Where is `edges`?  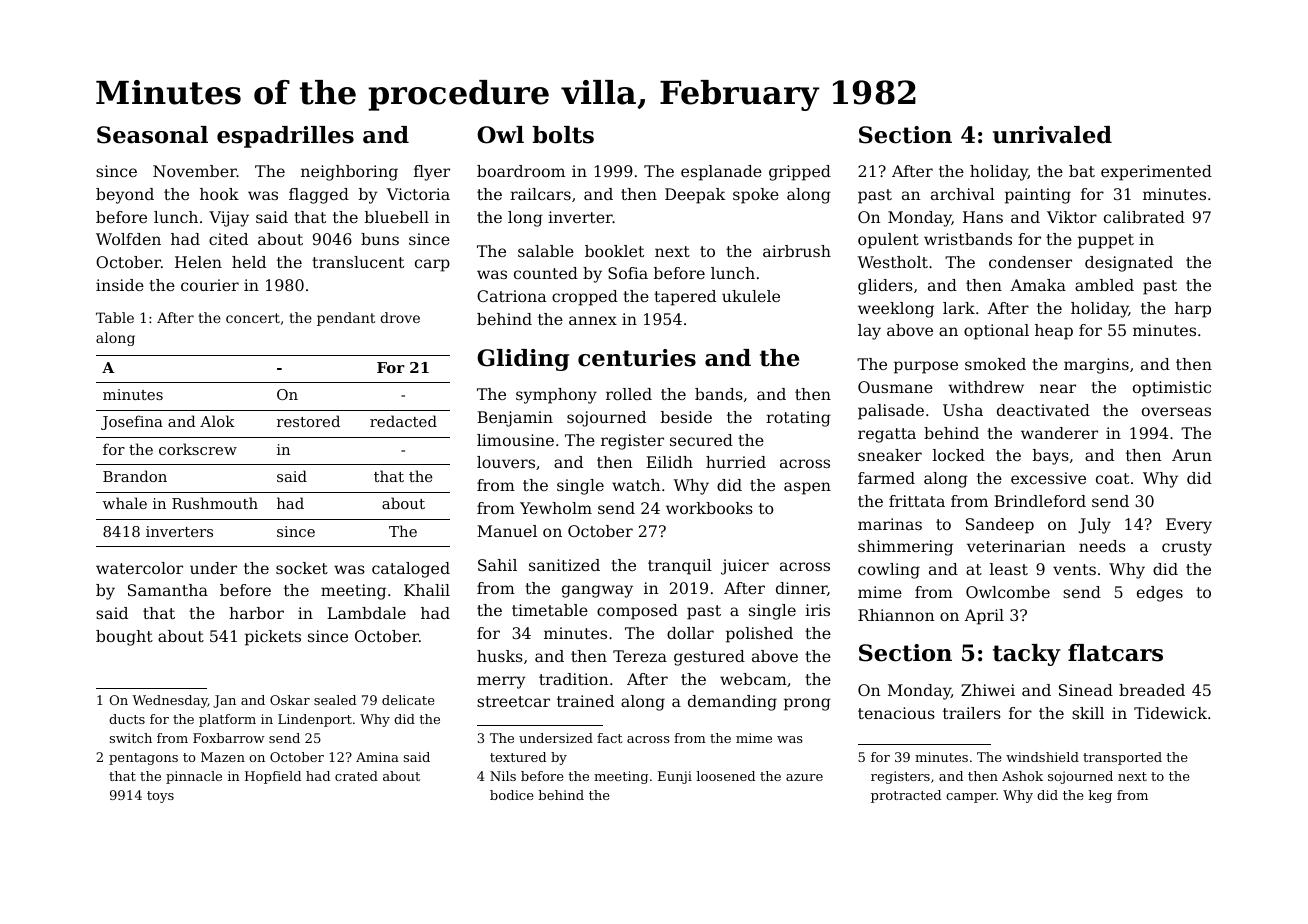
edges is located at coordinates (1160, 594).
